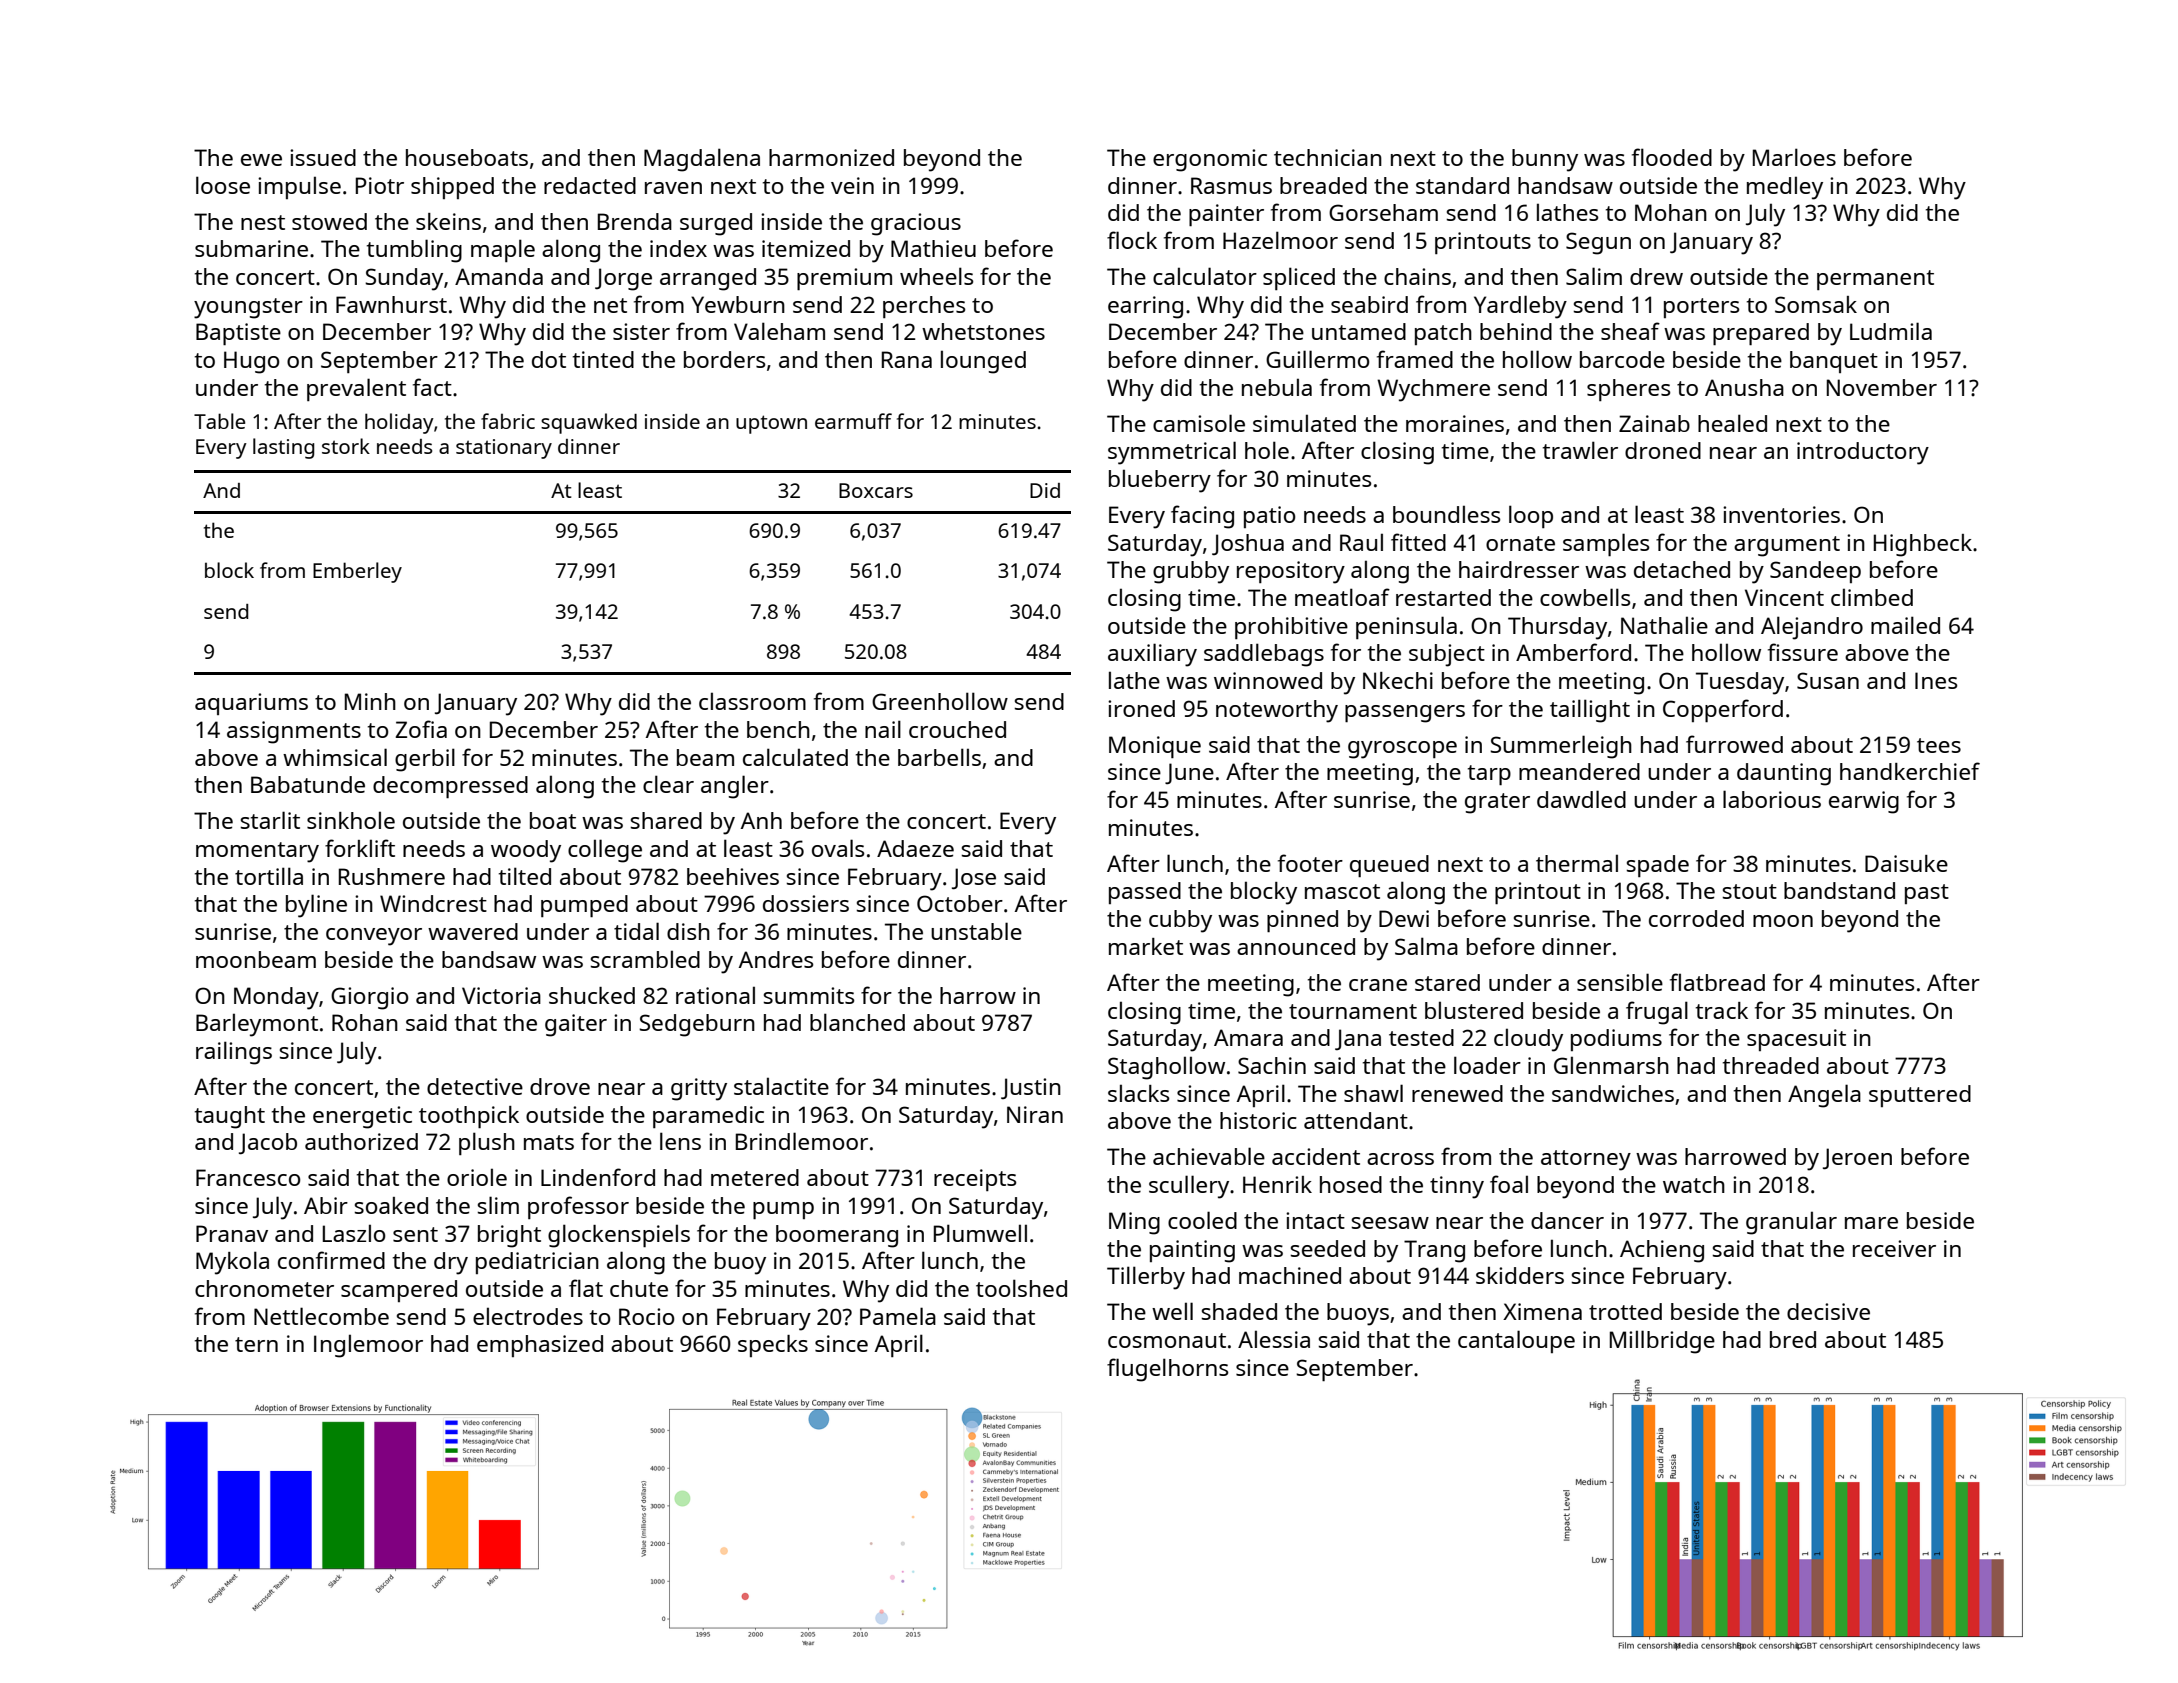  I want to click on achievable, so click(1209, 1156).
